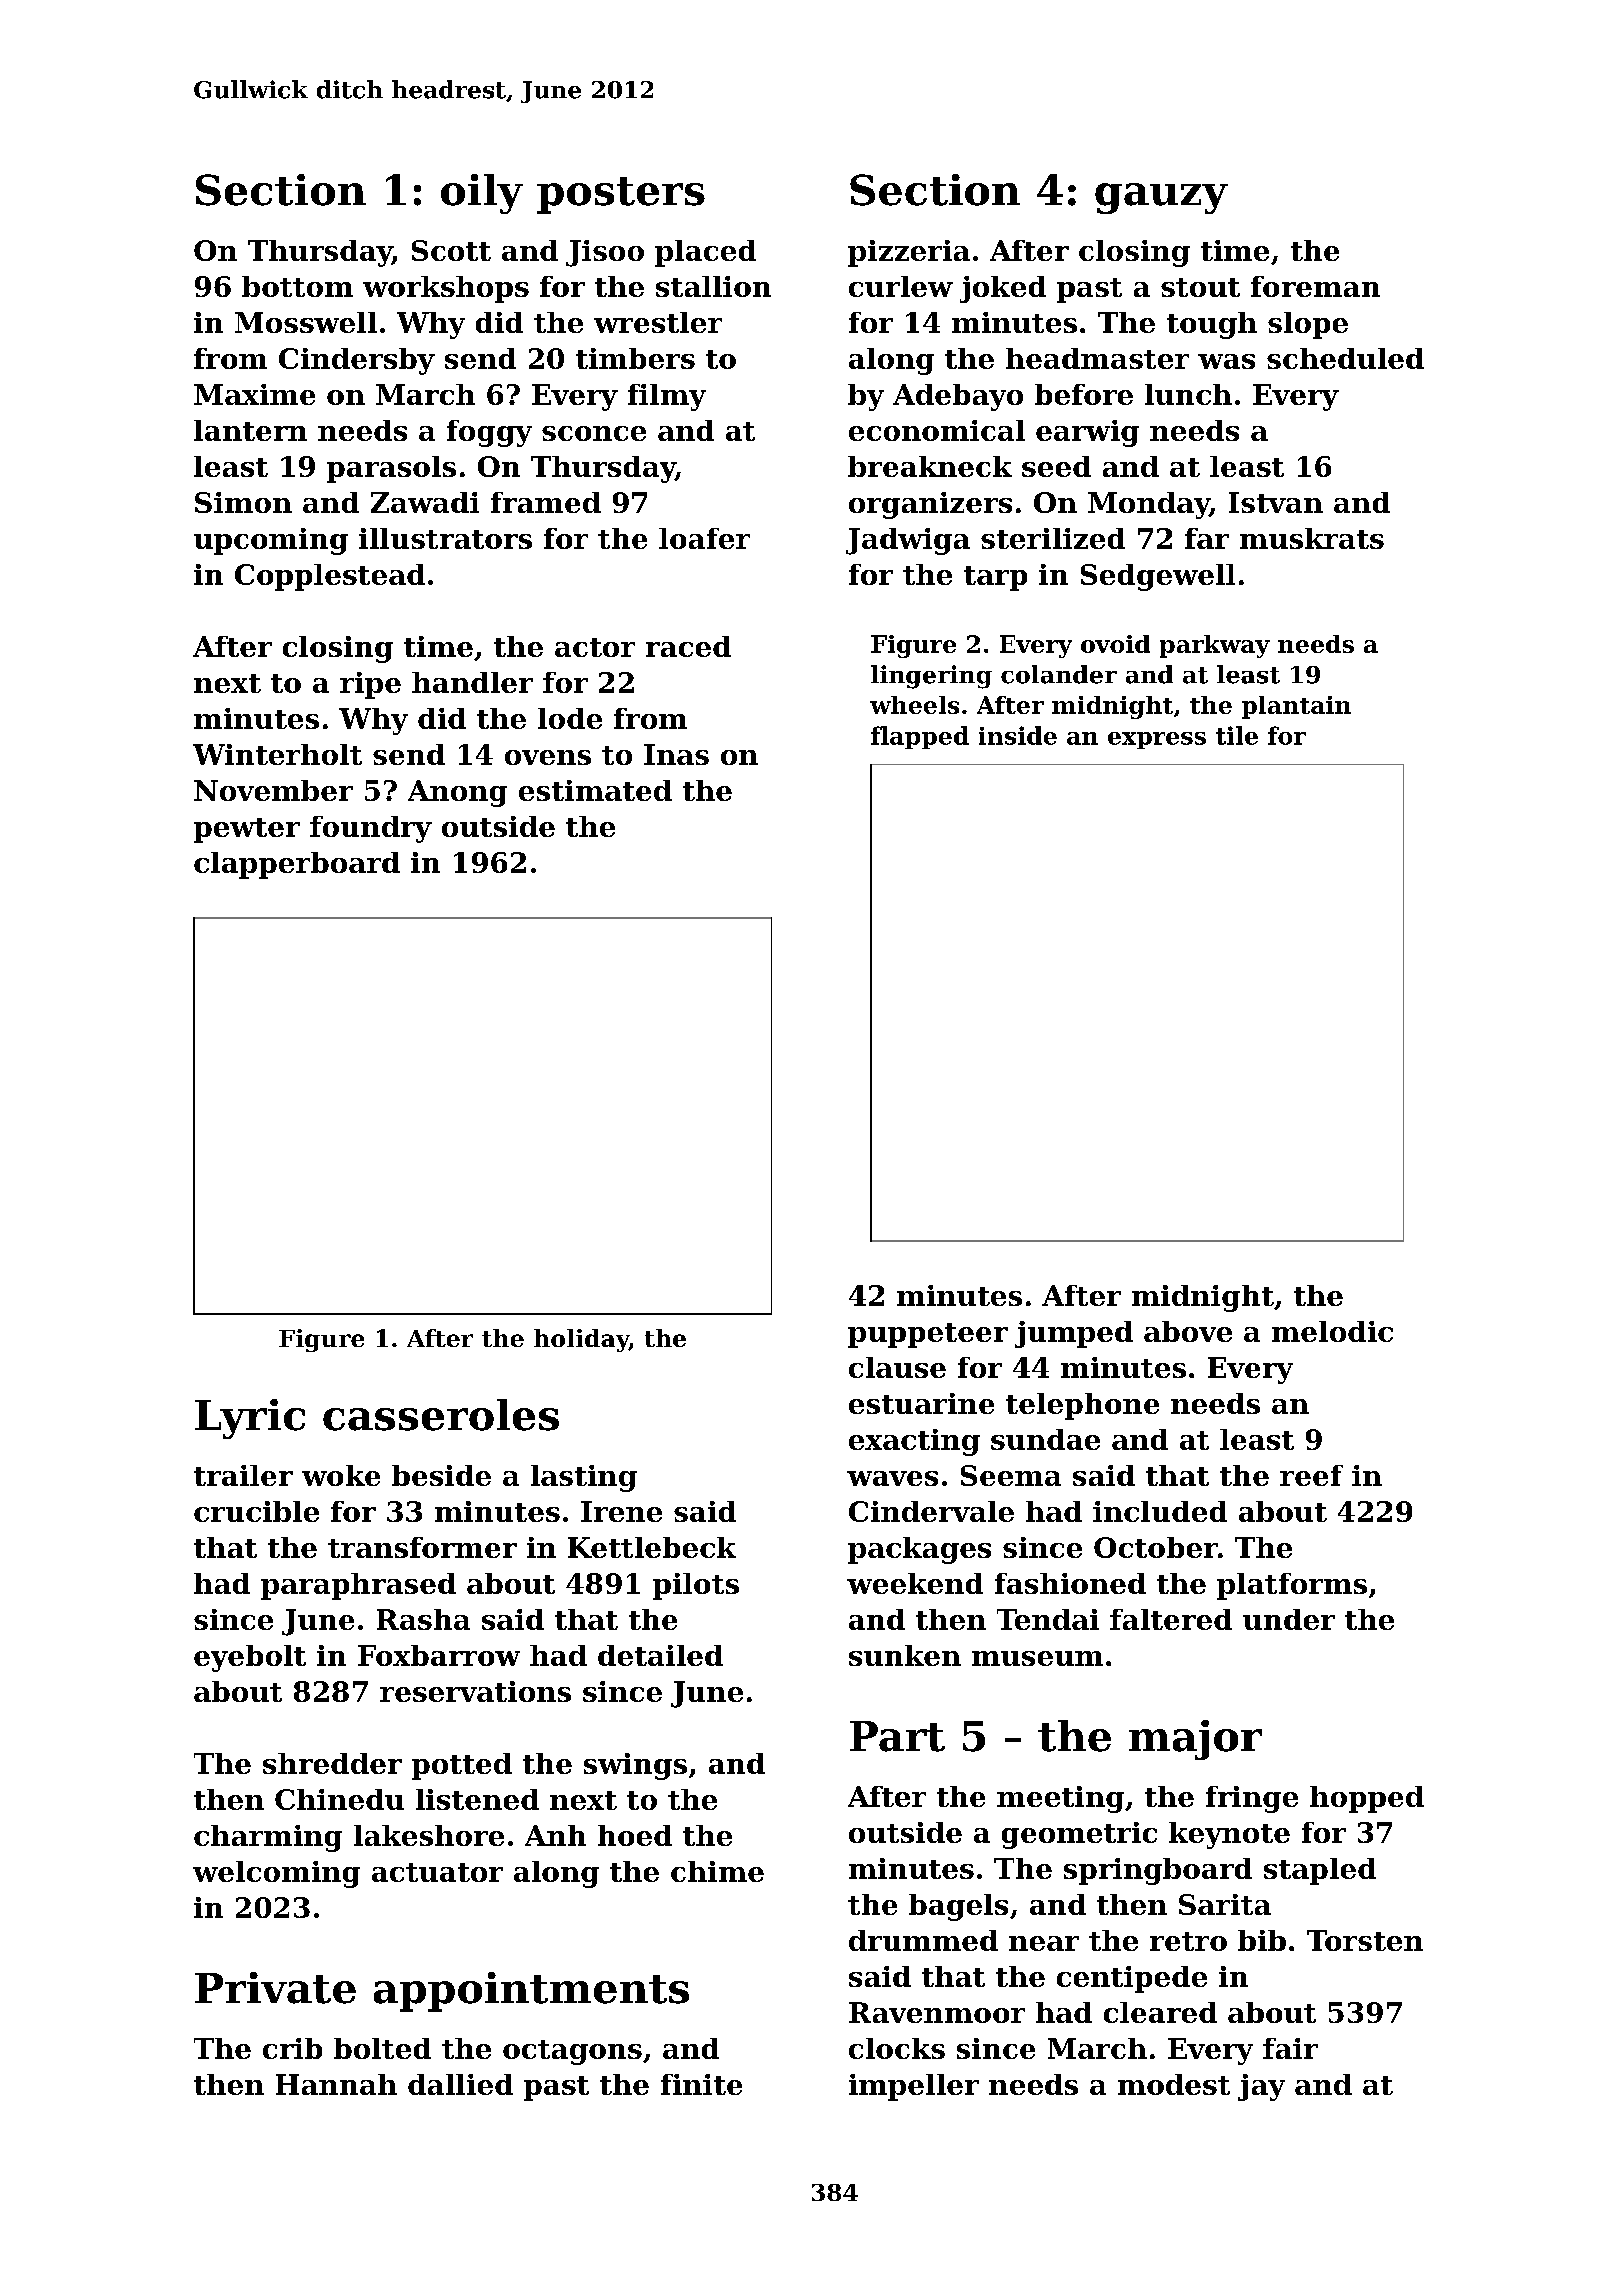 This image has height=2292, width=1620. I want to click on transformer, so click(422, 1547).
